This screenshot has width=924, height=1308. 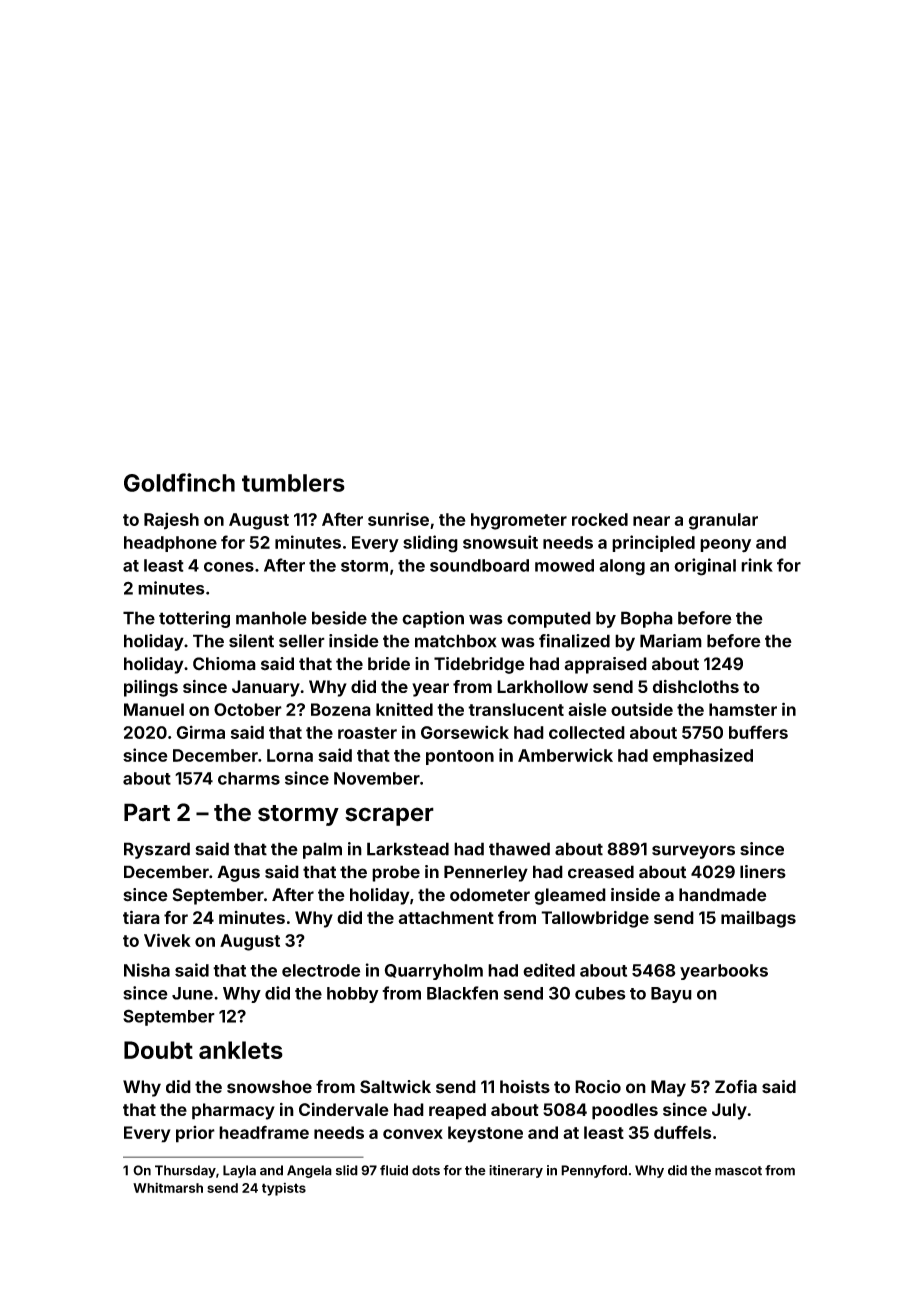 What do you see at coordinates (395, 1087) in the screenshot?
I see `Saltwick` at bounding box center [395, 1087].
